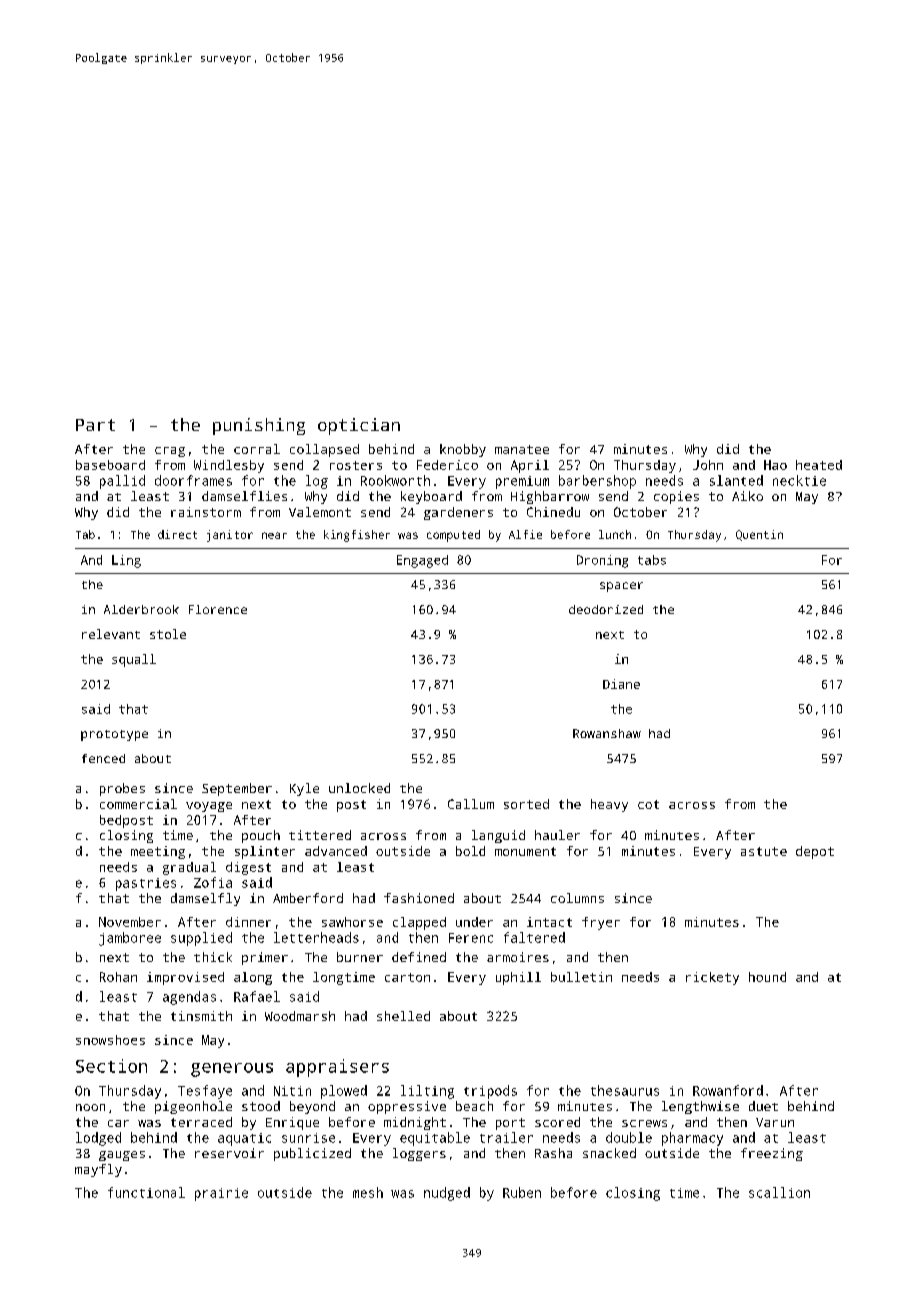 Image resolution: width=924 pixels, height=1308 pixels. Describe the element at coordinates (360, 957) in the screenshot. I see `burner` at that location.
